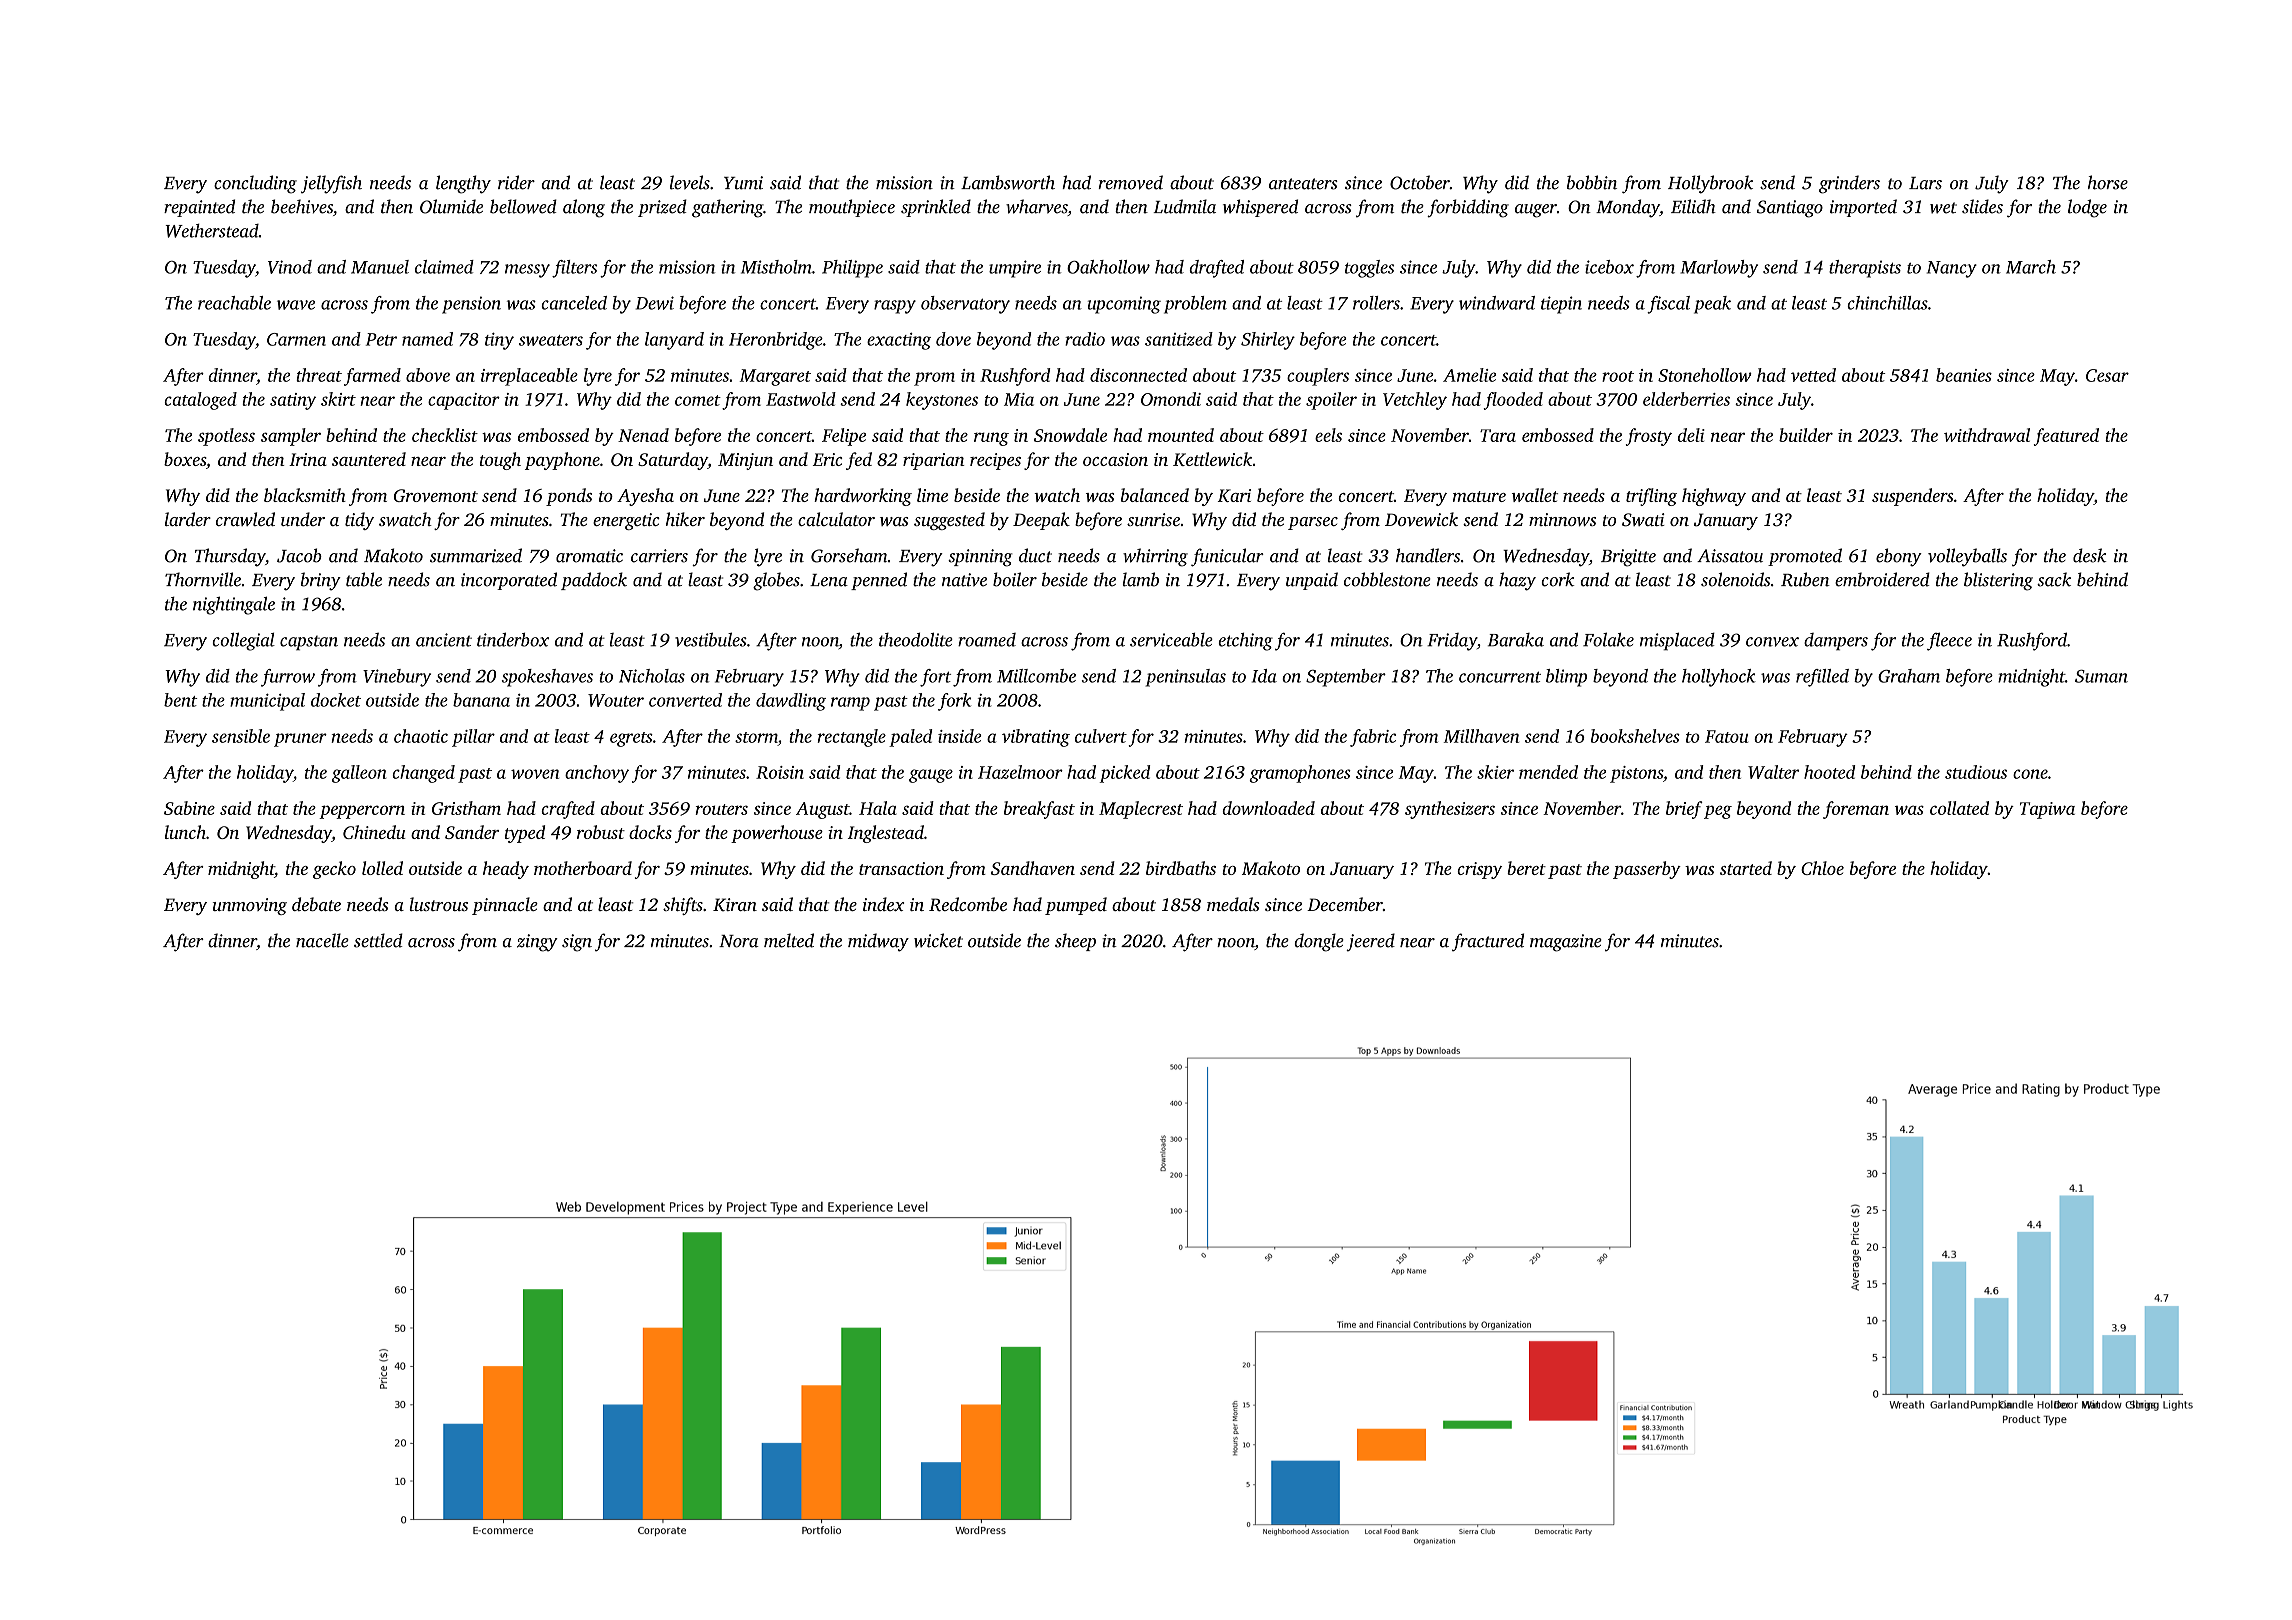 This page has height=1620, width=2292. What do you see at coordinates (899, 341) in the page?
I see `exacting` at bounding box center [899, 341].
